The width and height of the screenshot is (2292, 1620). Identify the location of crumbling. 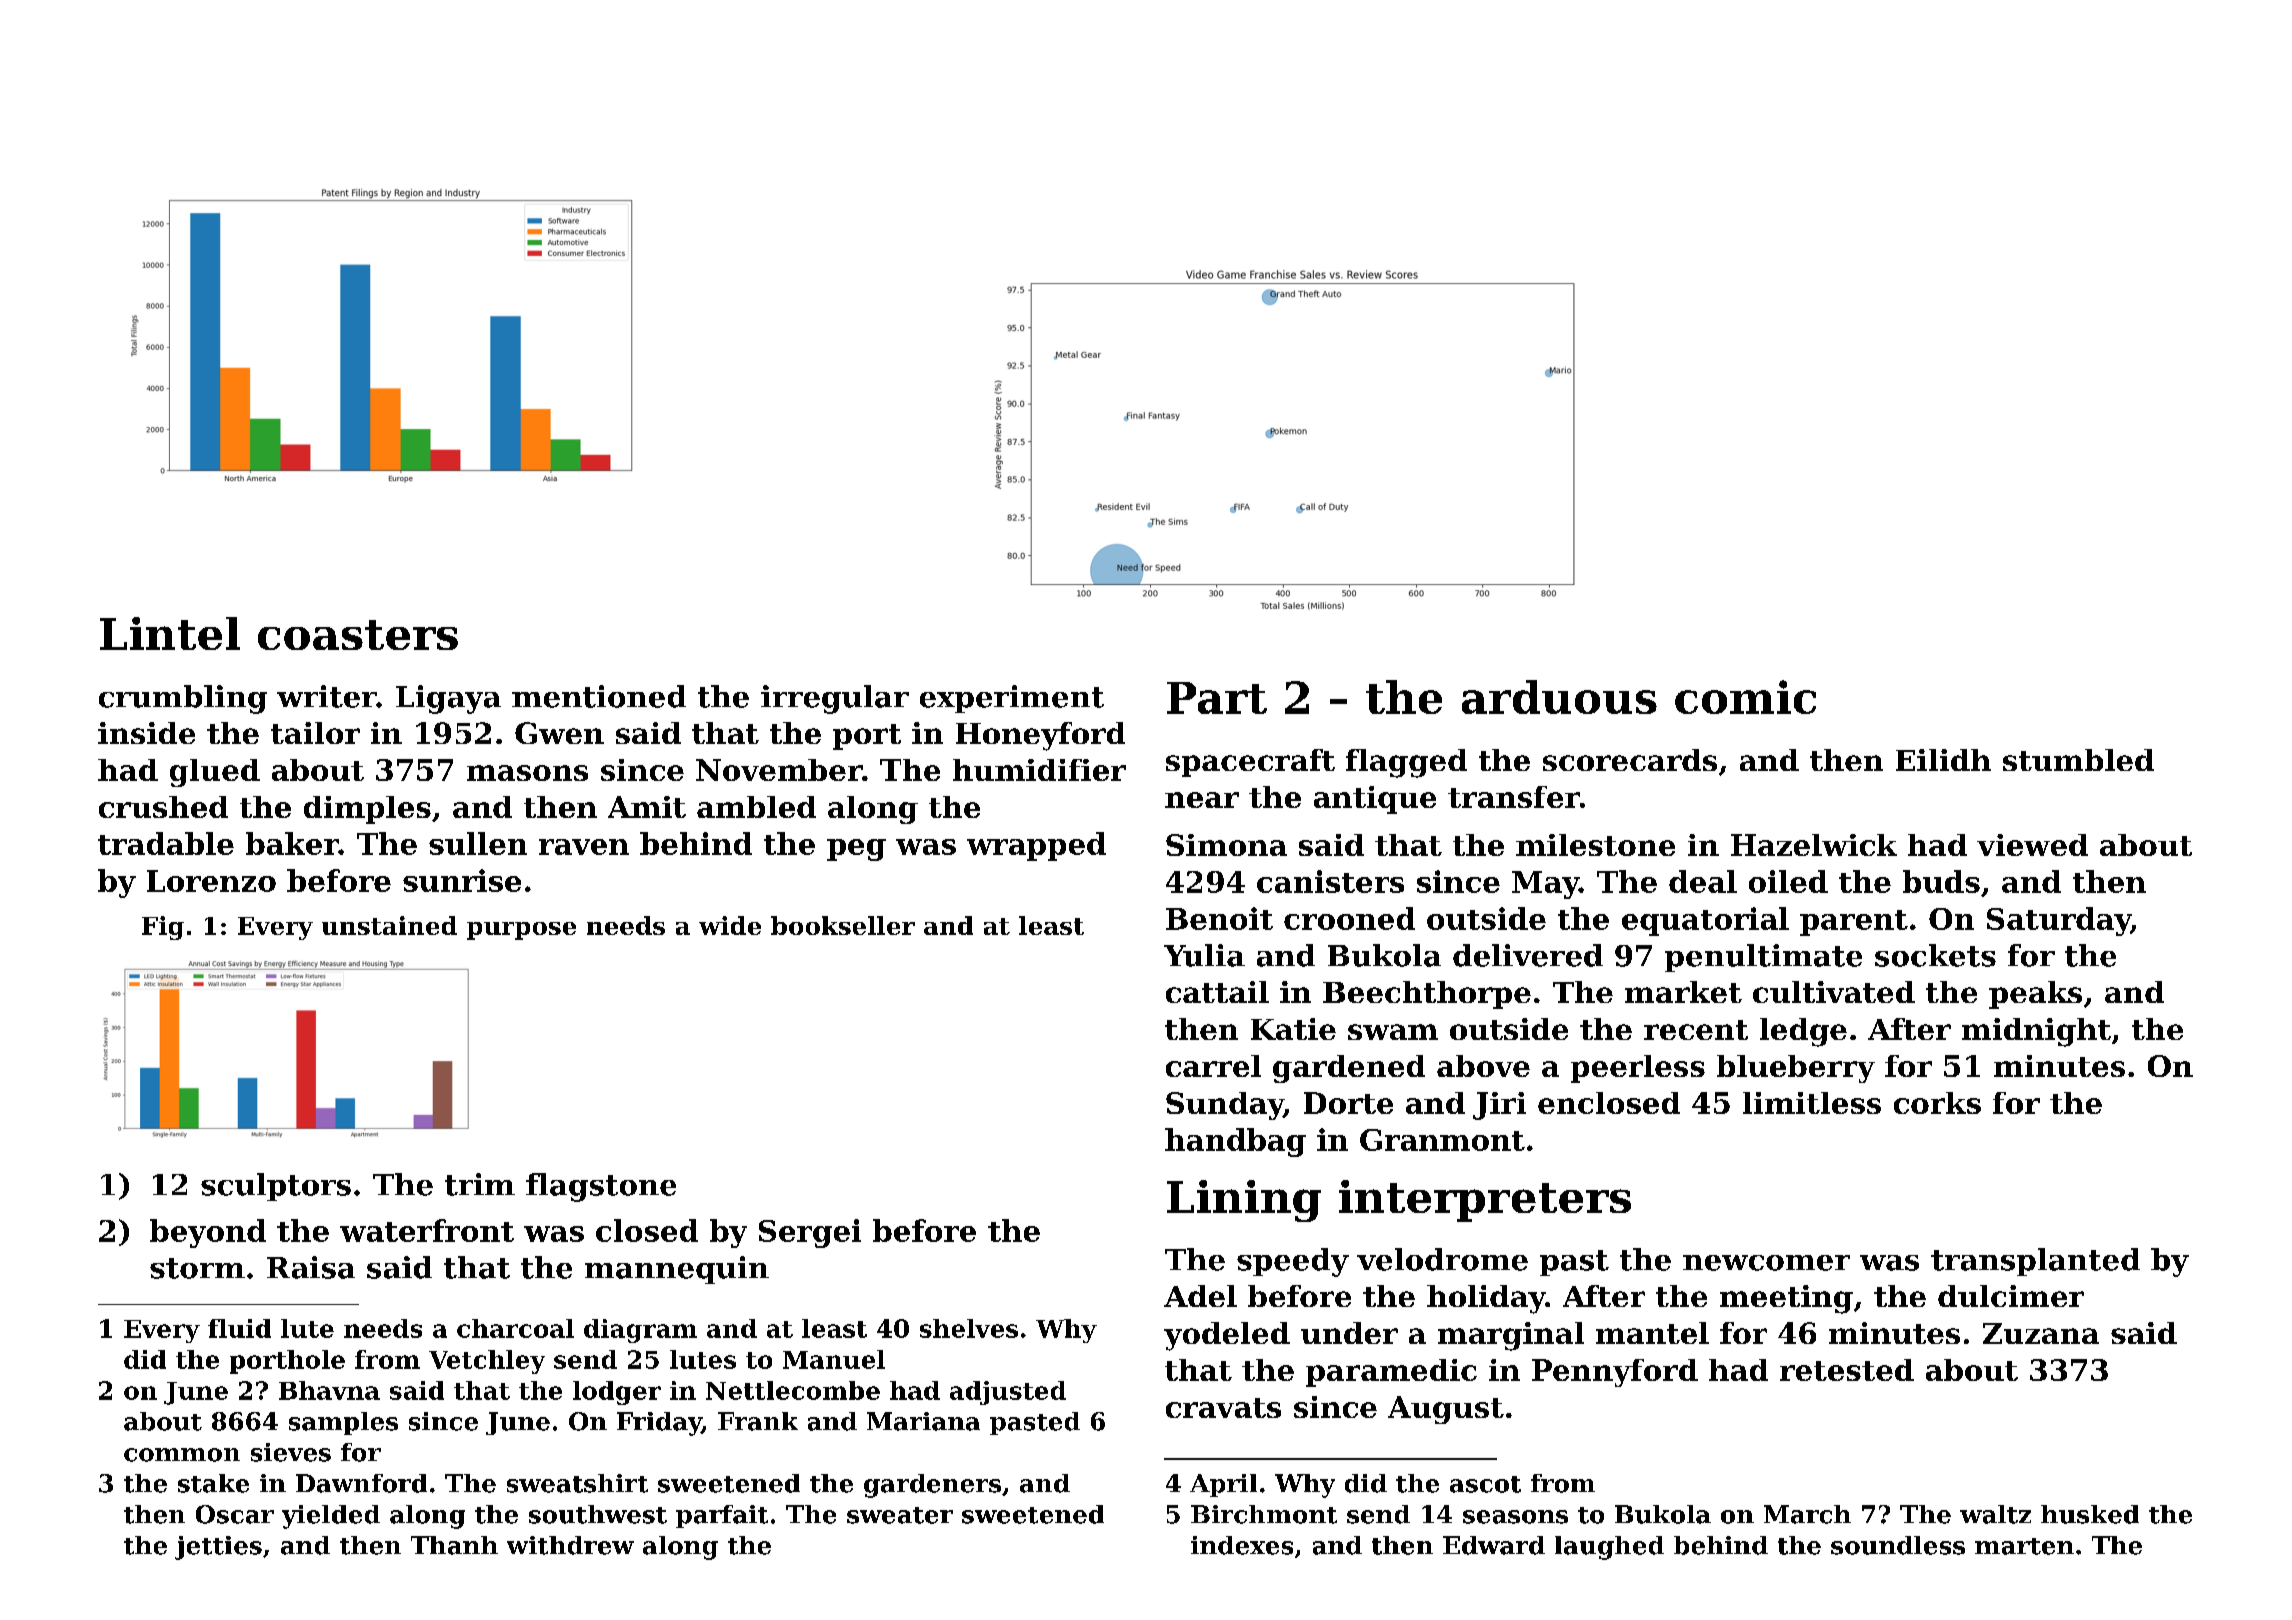
(183, 699).
